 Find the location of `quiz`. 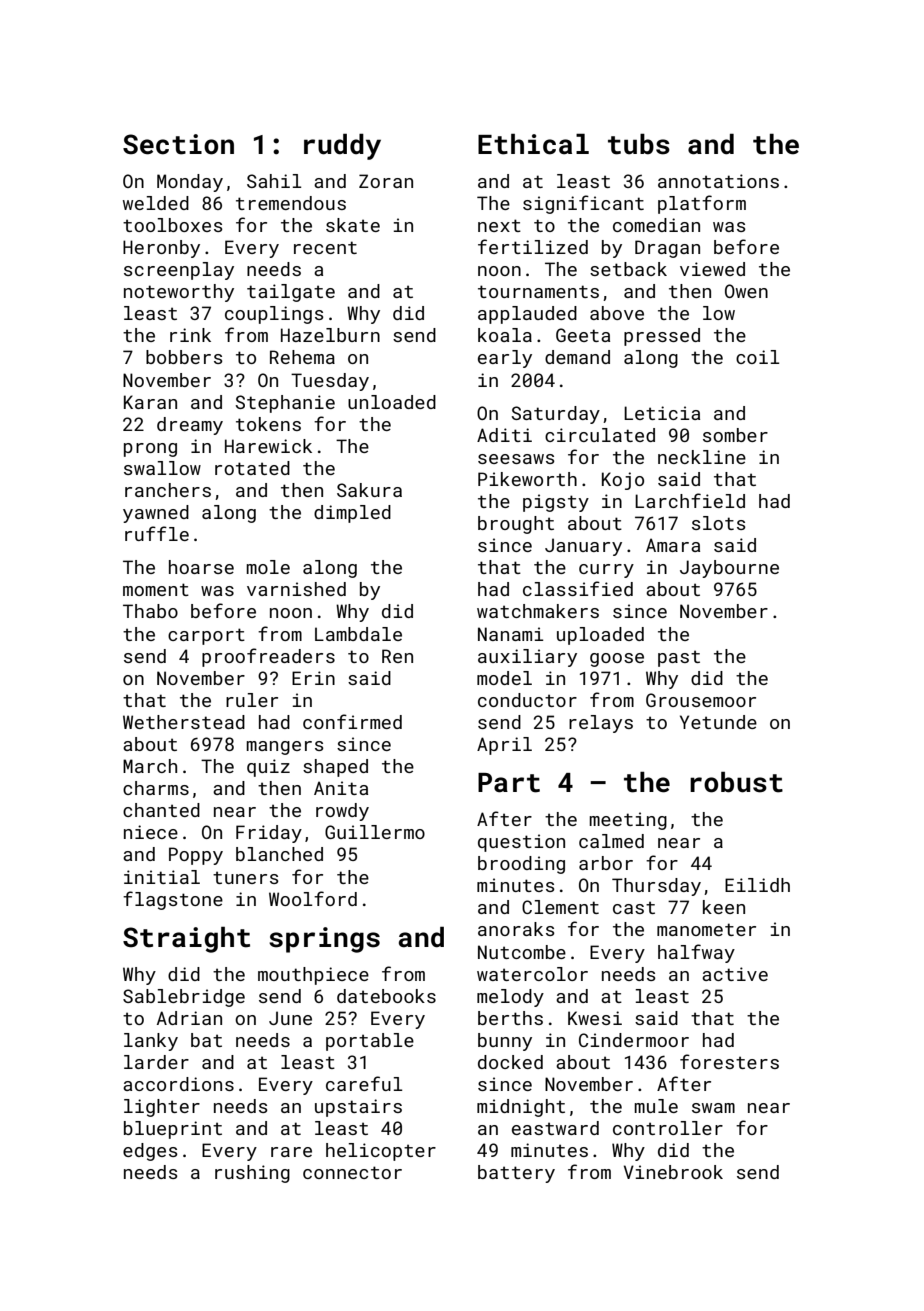

quiz is located at coordinates (268, 768).
